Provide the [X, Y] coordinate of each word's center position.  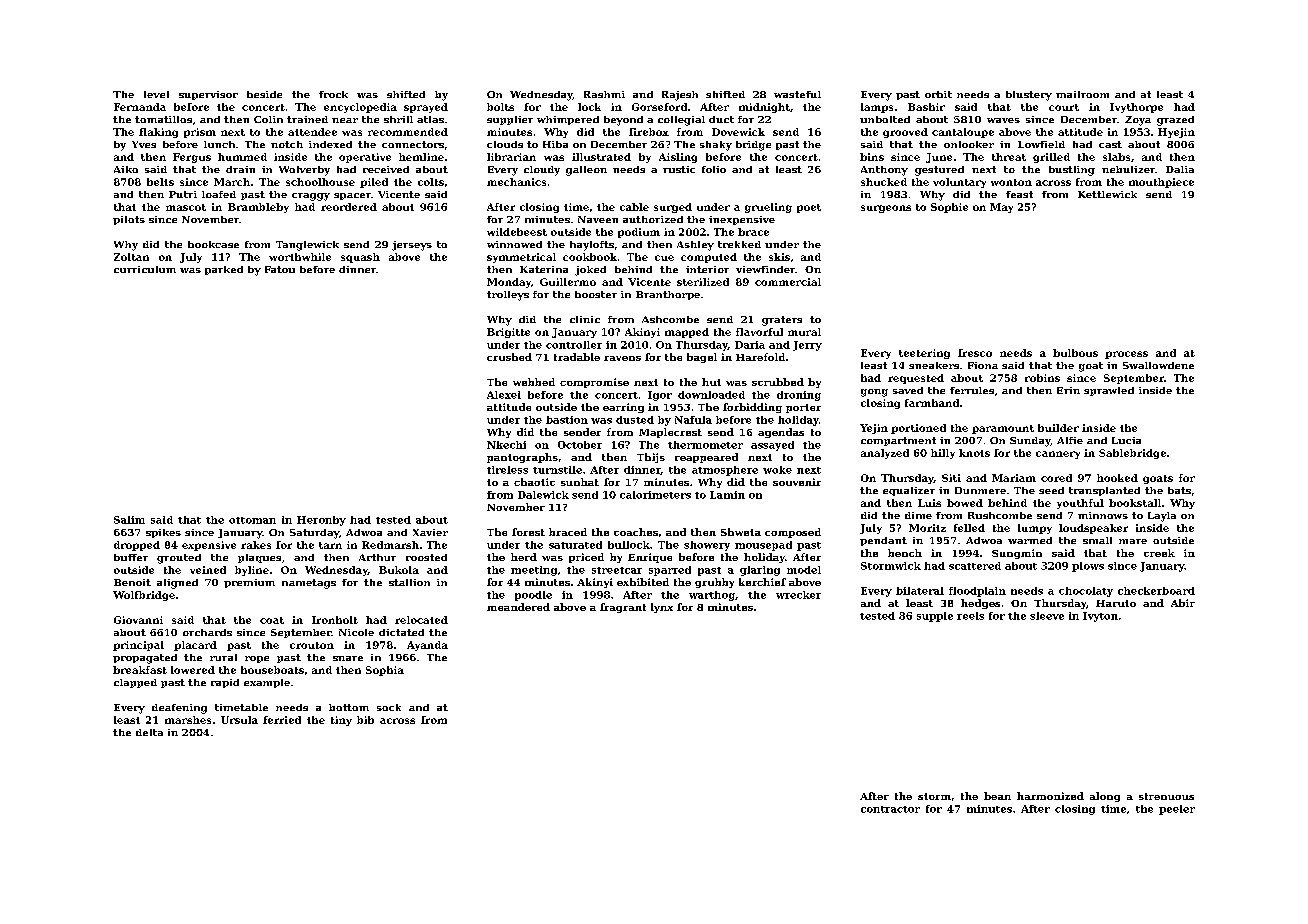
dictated [401, 632]
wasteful [797, 94]
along [1105, 797]
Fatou [280, 269]
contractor [890, 809]
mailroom [1082, 94]
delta [149, 732]
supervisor [208, 95]
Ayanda [427, 646]
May [1001, 208]
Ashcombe [670, 319]
